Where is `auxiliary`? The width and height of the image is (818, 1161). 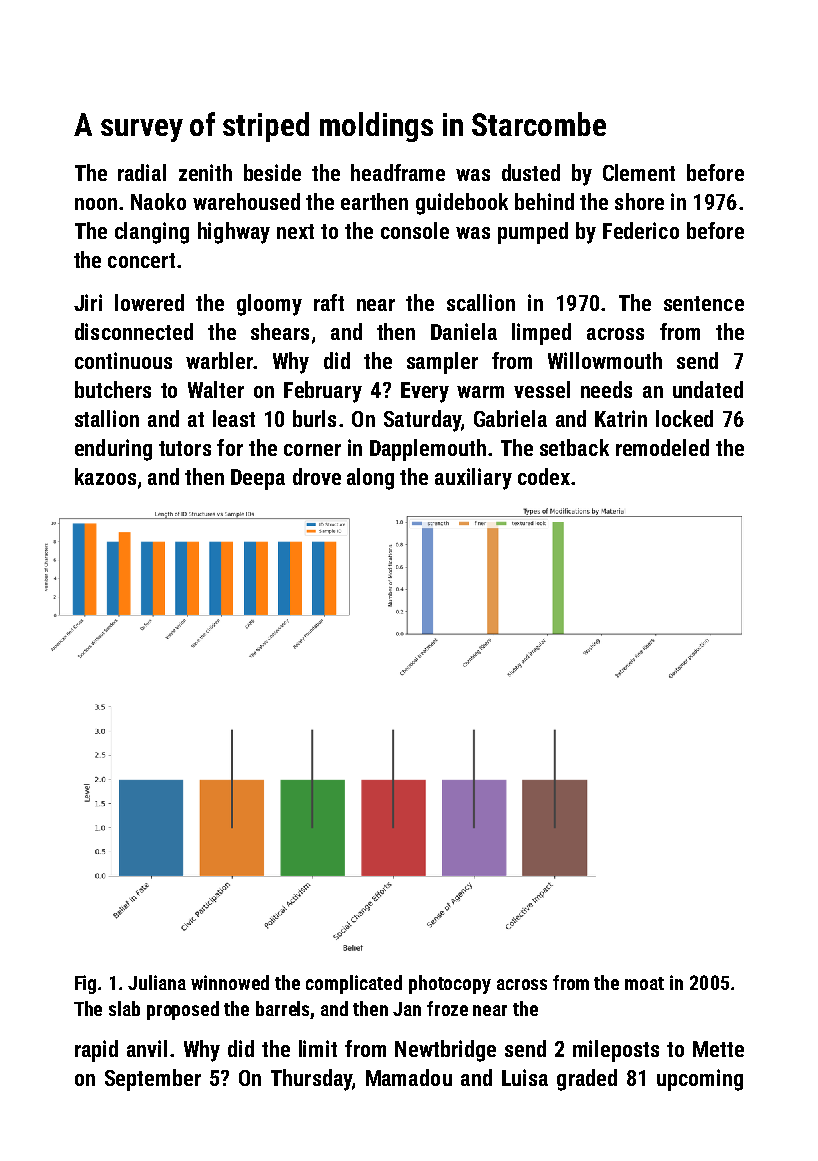 auxiliary is located at coordinates (473, 479).
